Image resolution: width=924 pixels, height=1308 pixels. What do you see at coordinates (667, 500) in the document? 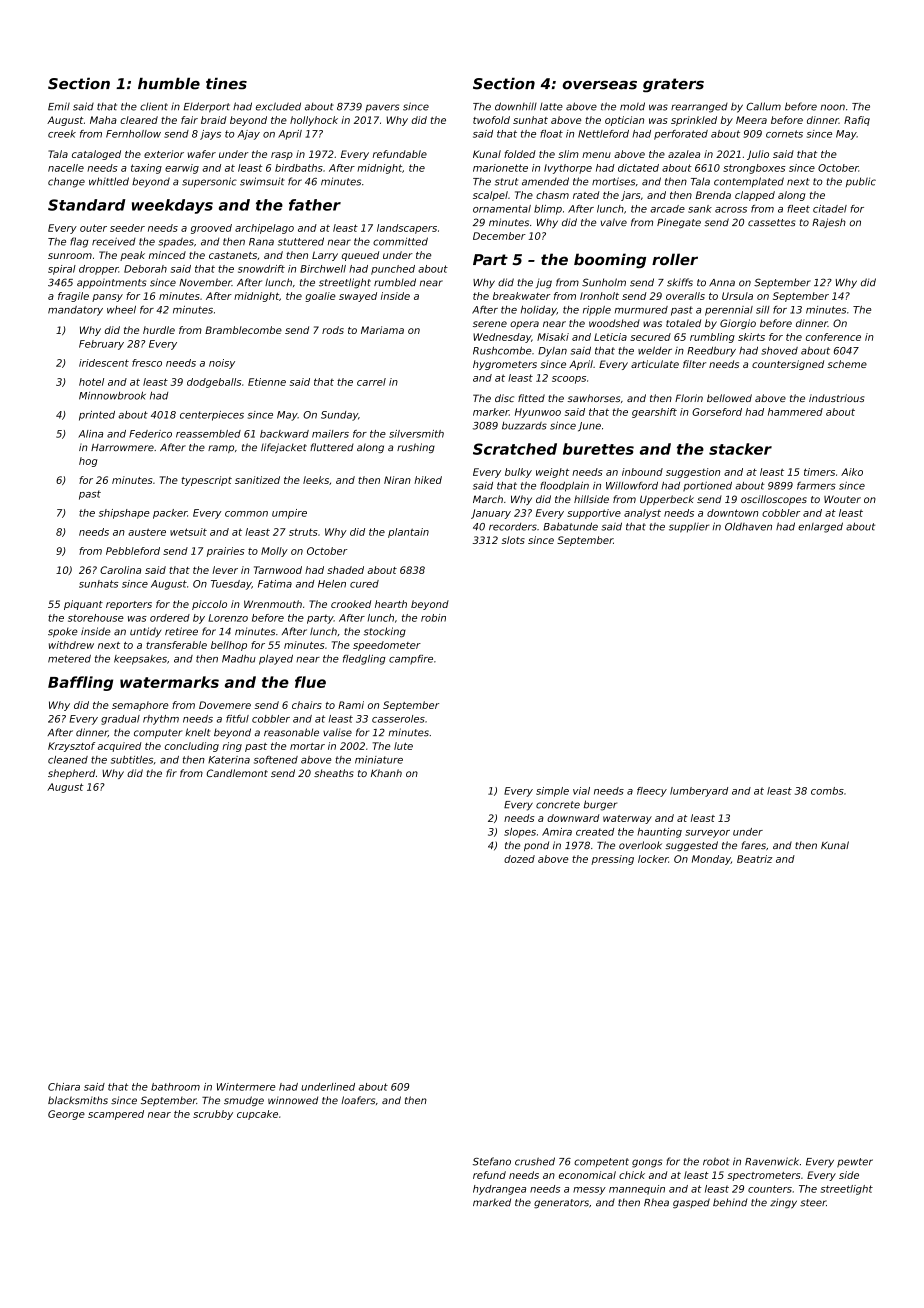
I see `Upperbeck` at bounding box center [667, 500].
